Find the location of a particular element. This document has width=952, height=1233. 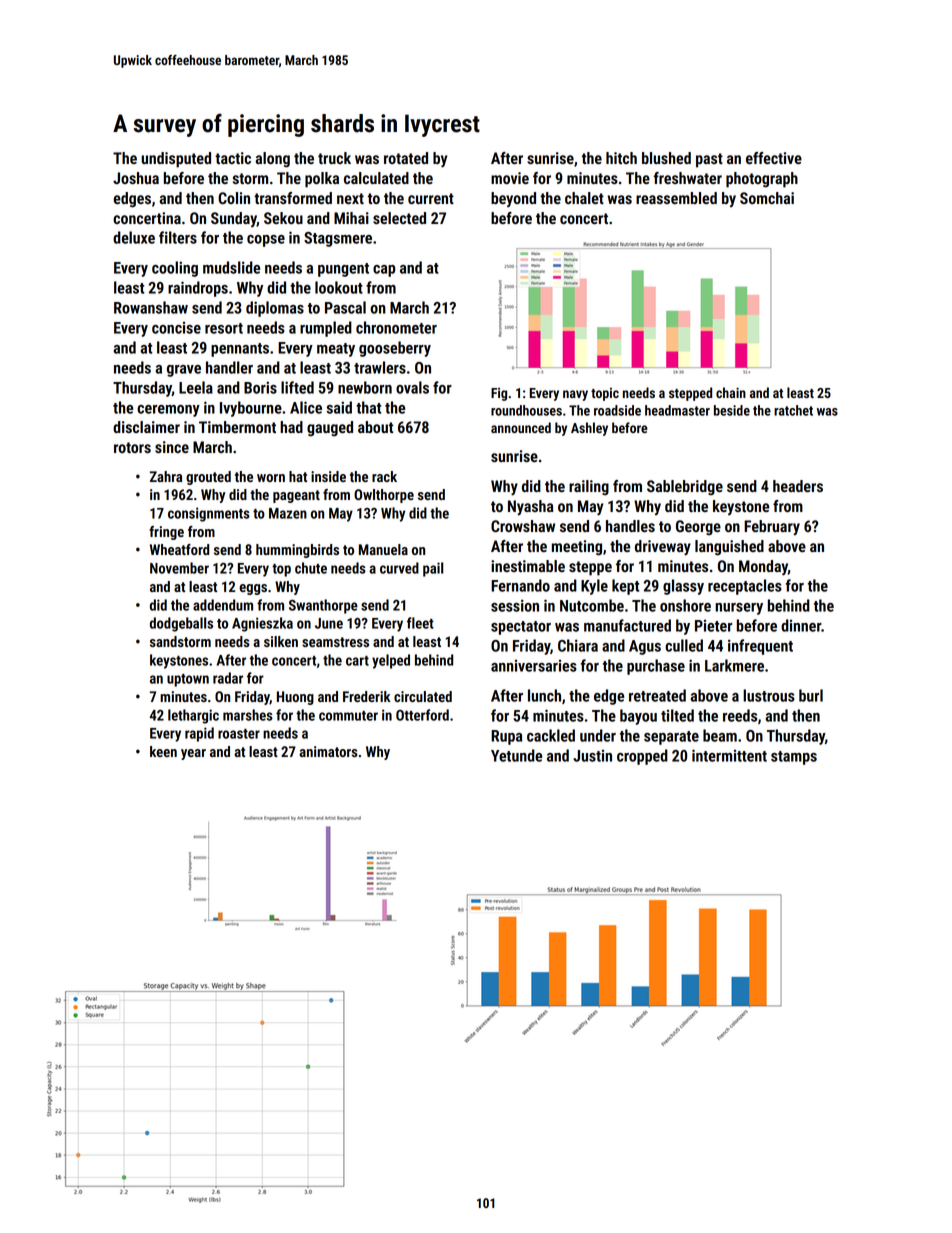

receptacles is located at coordinates (745, 587).
